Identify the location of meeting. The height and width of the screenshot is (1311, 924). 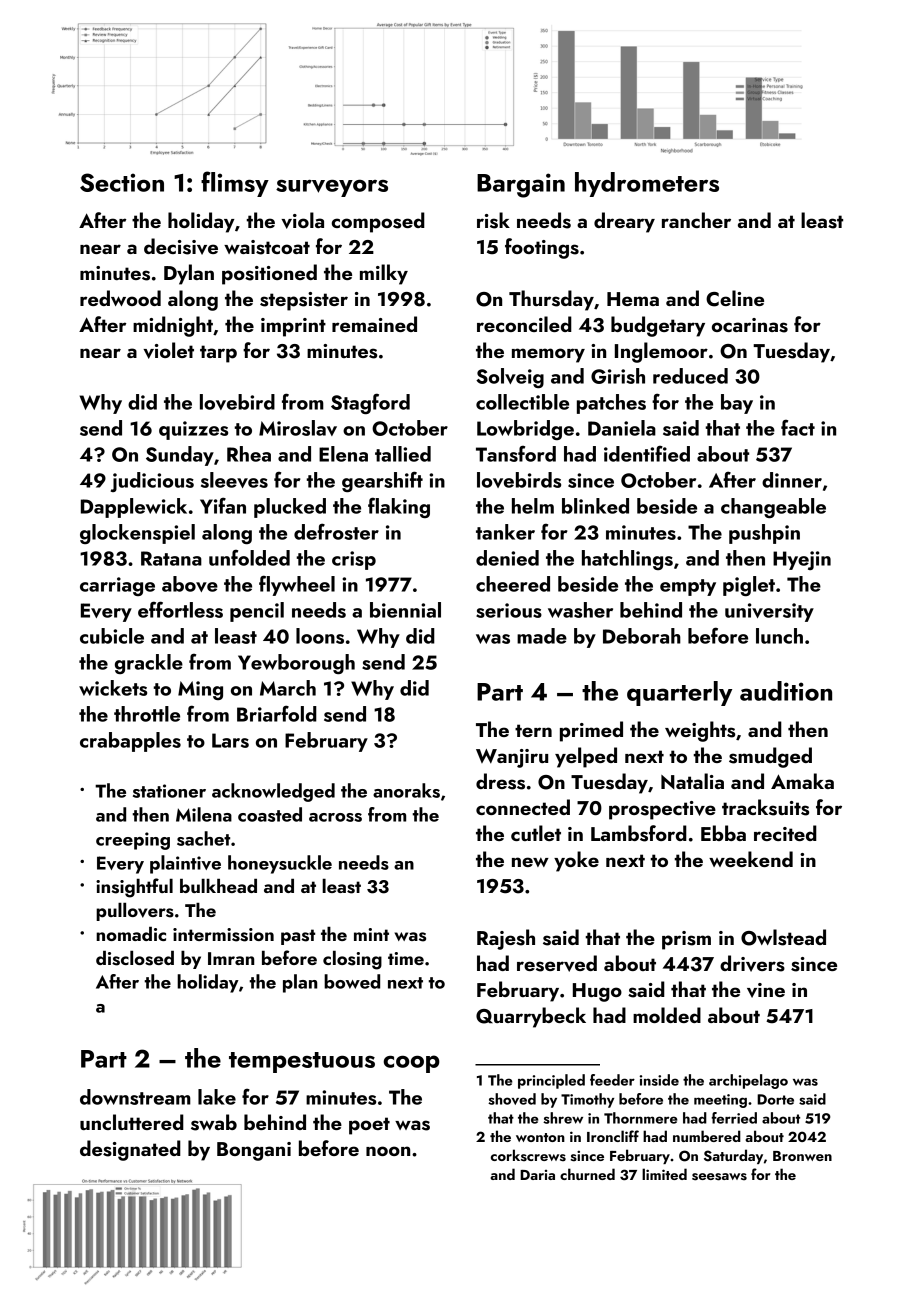
(720, 1101).
